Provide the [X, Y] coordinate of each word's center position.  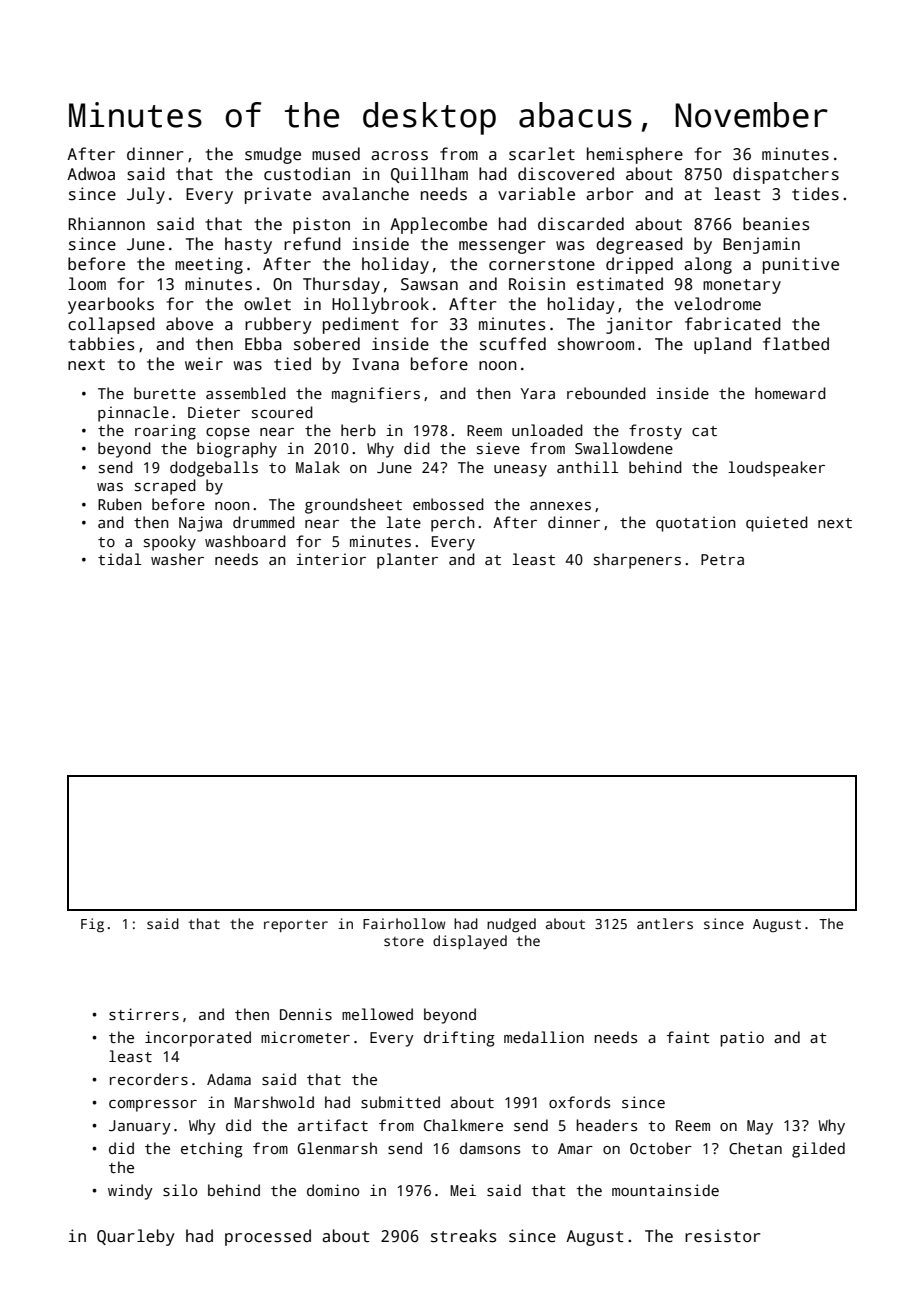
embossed [448, 504]
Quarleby [136, 1237]
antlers [665, 923]
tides [815, 194]
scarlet [542, 154]
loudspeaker [776, 469]
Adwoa [91, 174]
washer [177, 559]
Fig [92, 925]
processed [268, 1237]
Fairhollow [404, 923]
